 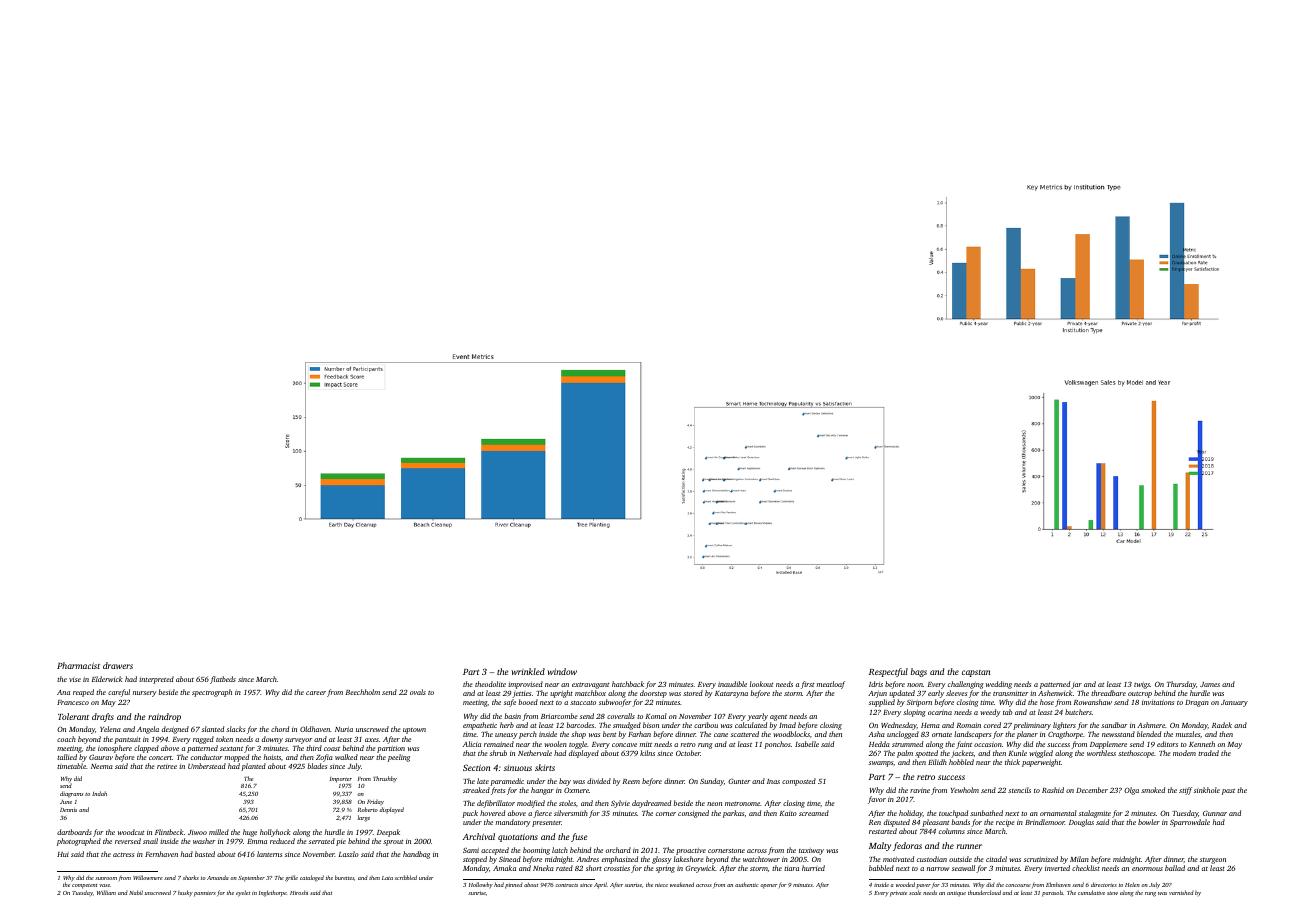 I want to click on Radek, so click(x=1222, y=725).
